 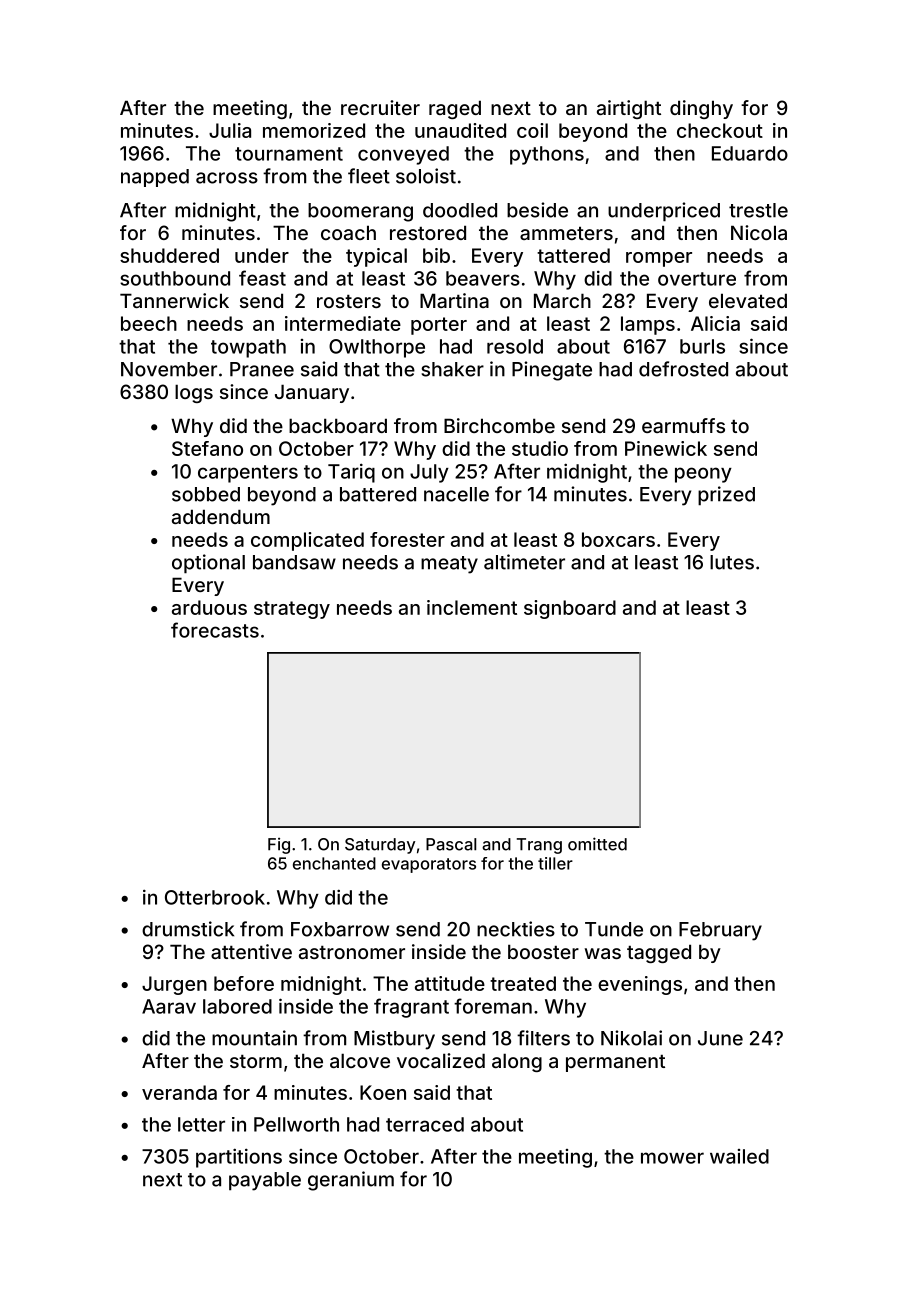 What do you see at coordinates (207, 448) in the page?
I see `Stefano` at bounding box center [207, 448].
